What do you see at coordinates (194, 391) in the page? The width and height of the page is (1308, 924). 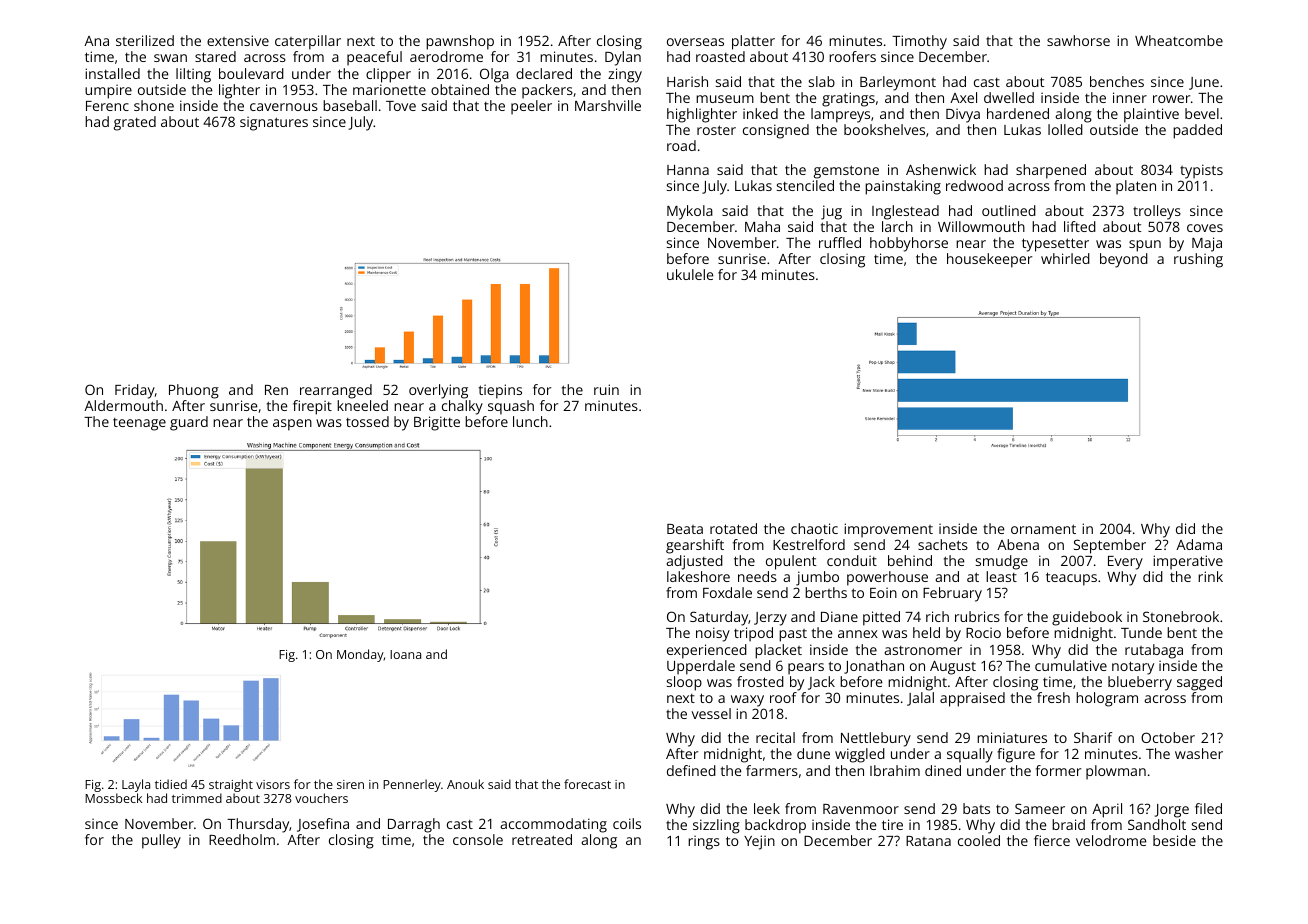 I see `Phuong` at bounding box center [194, 391].
